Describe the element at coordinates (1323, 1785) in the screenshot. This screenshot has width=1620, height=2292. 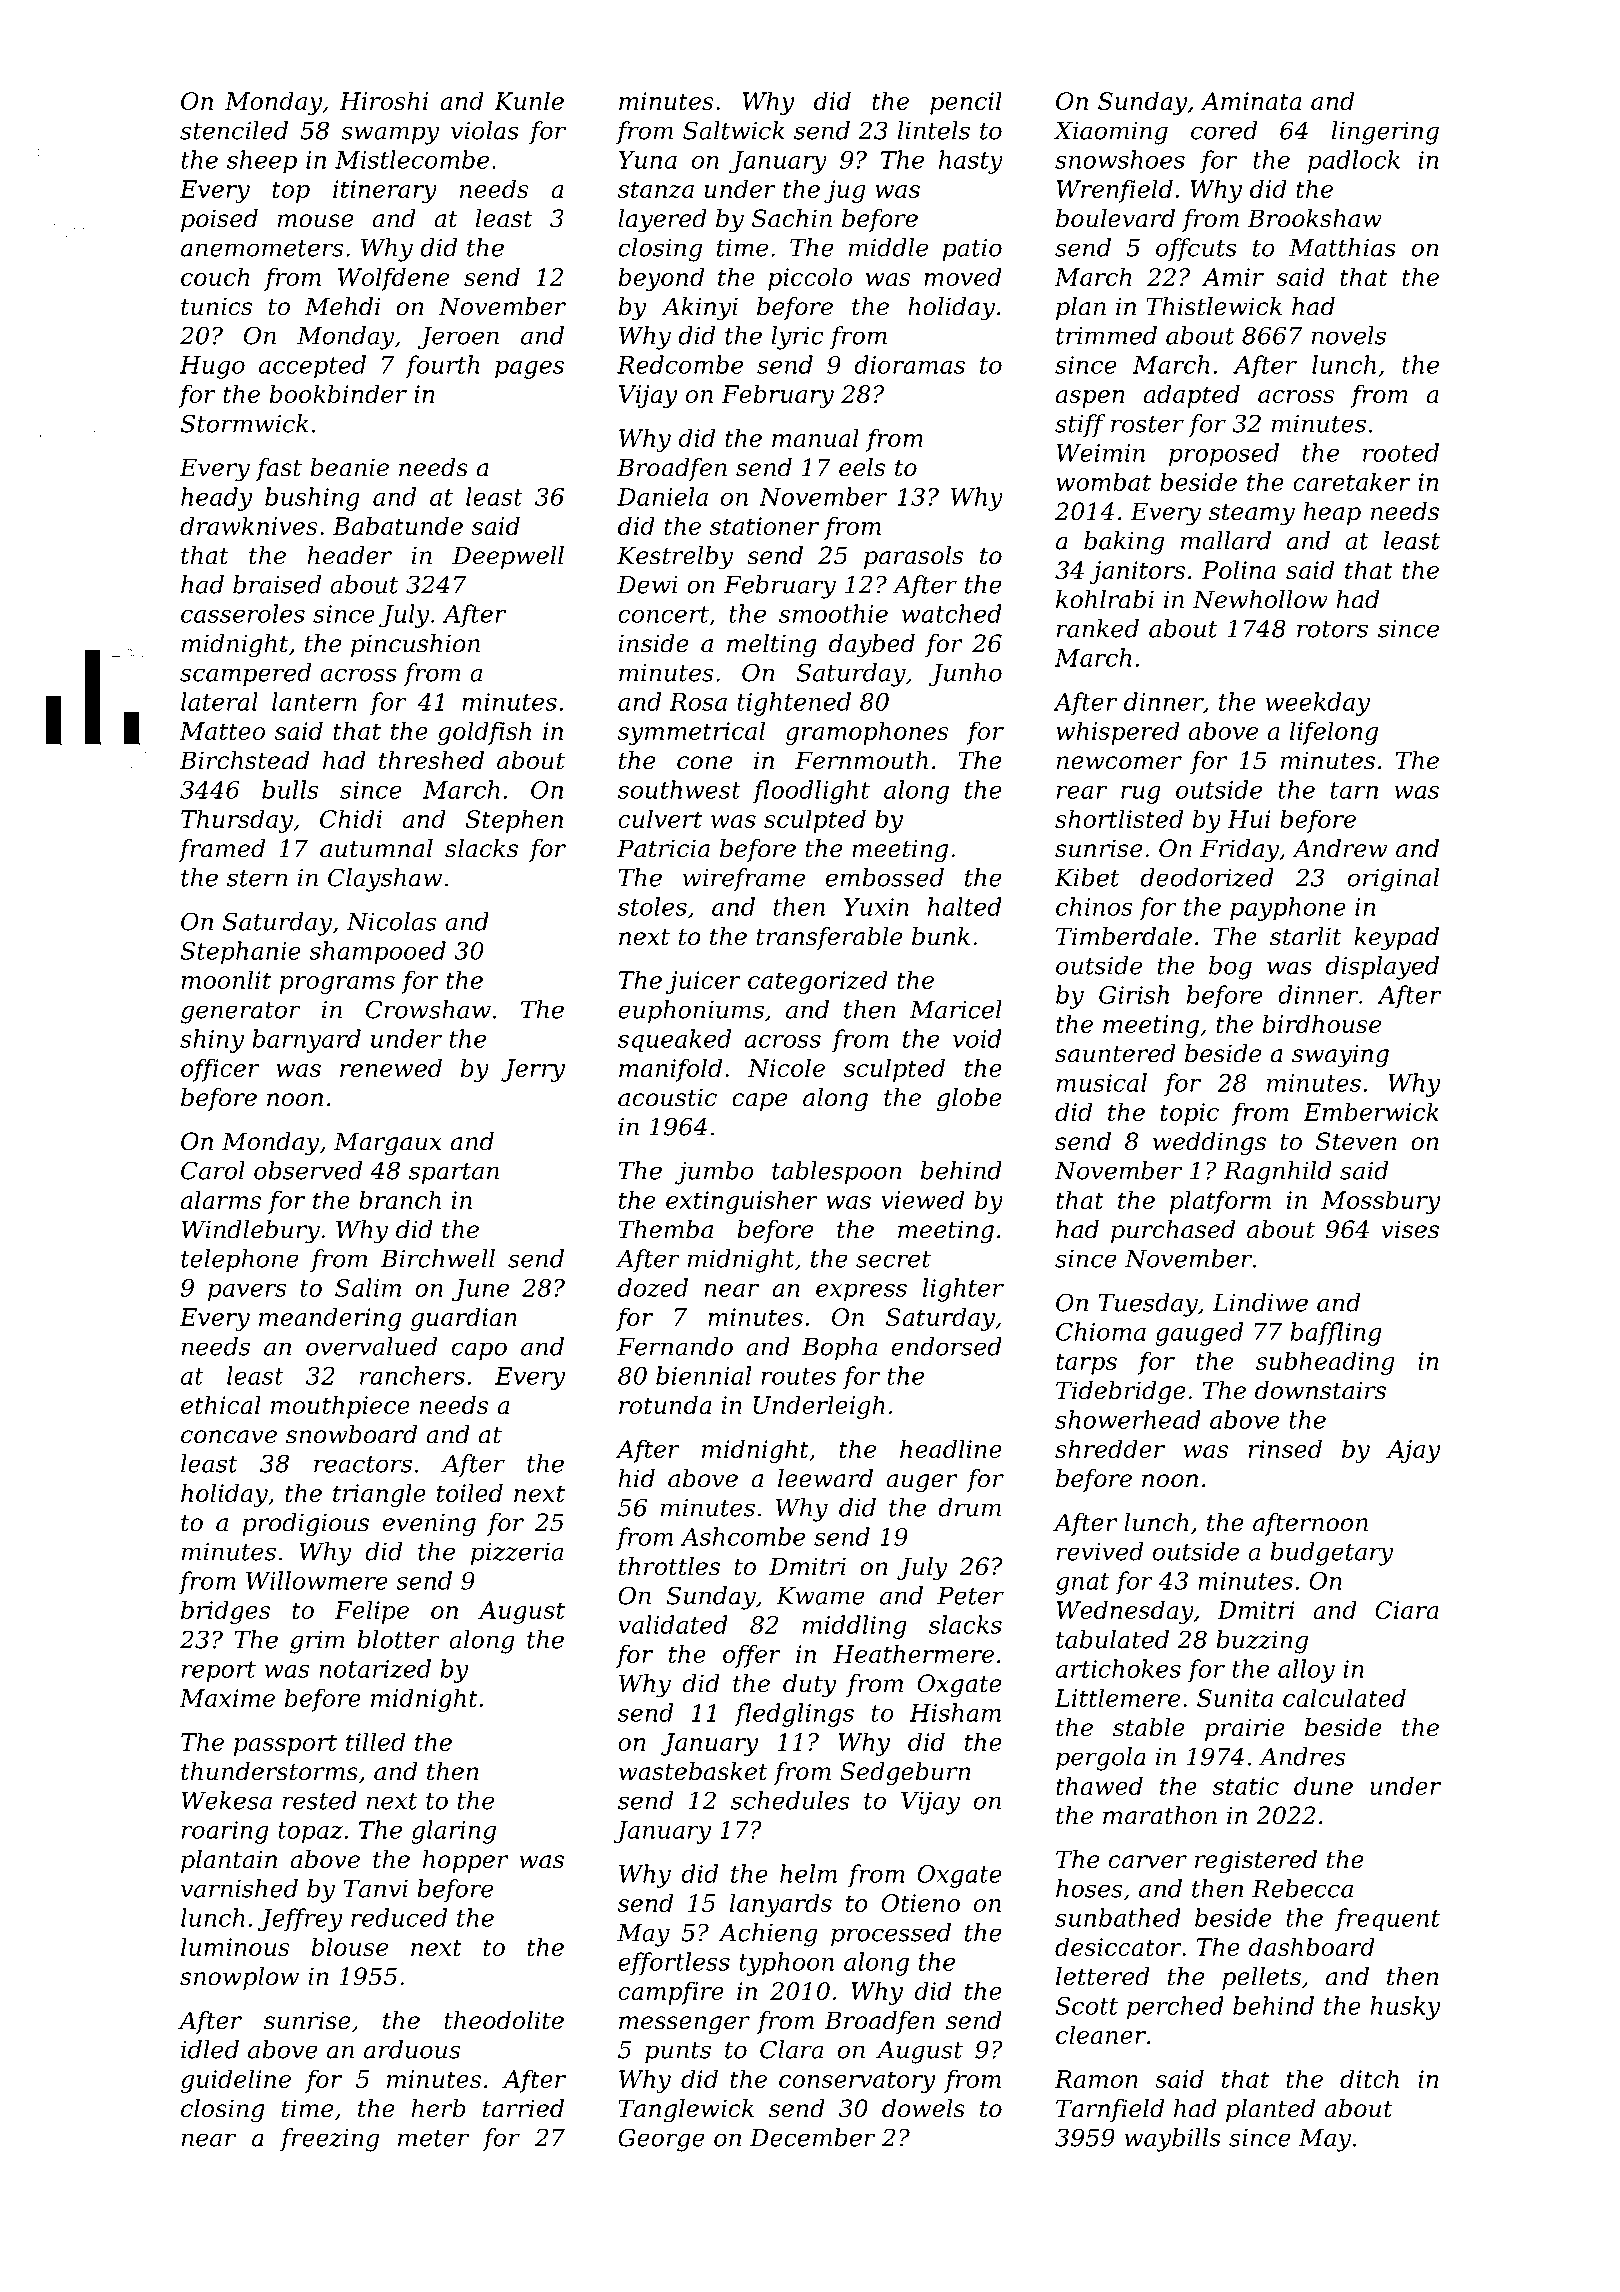
I see `dune` at that location.
